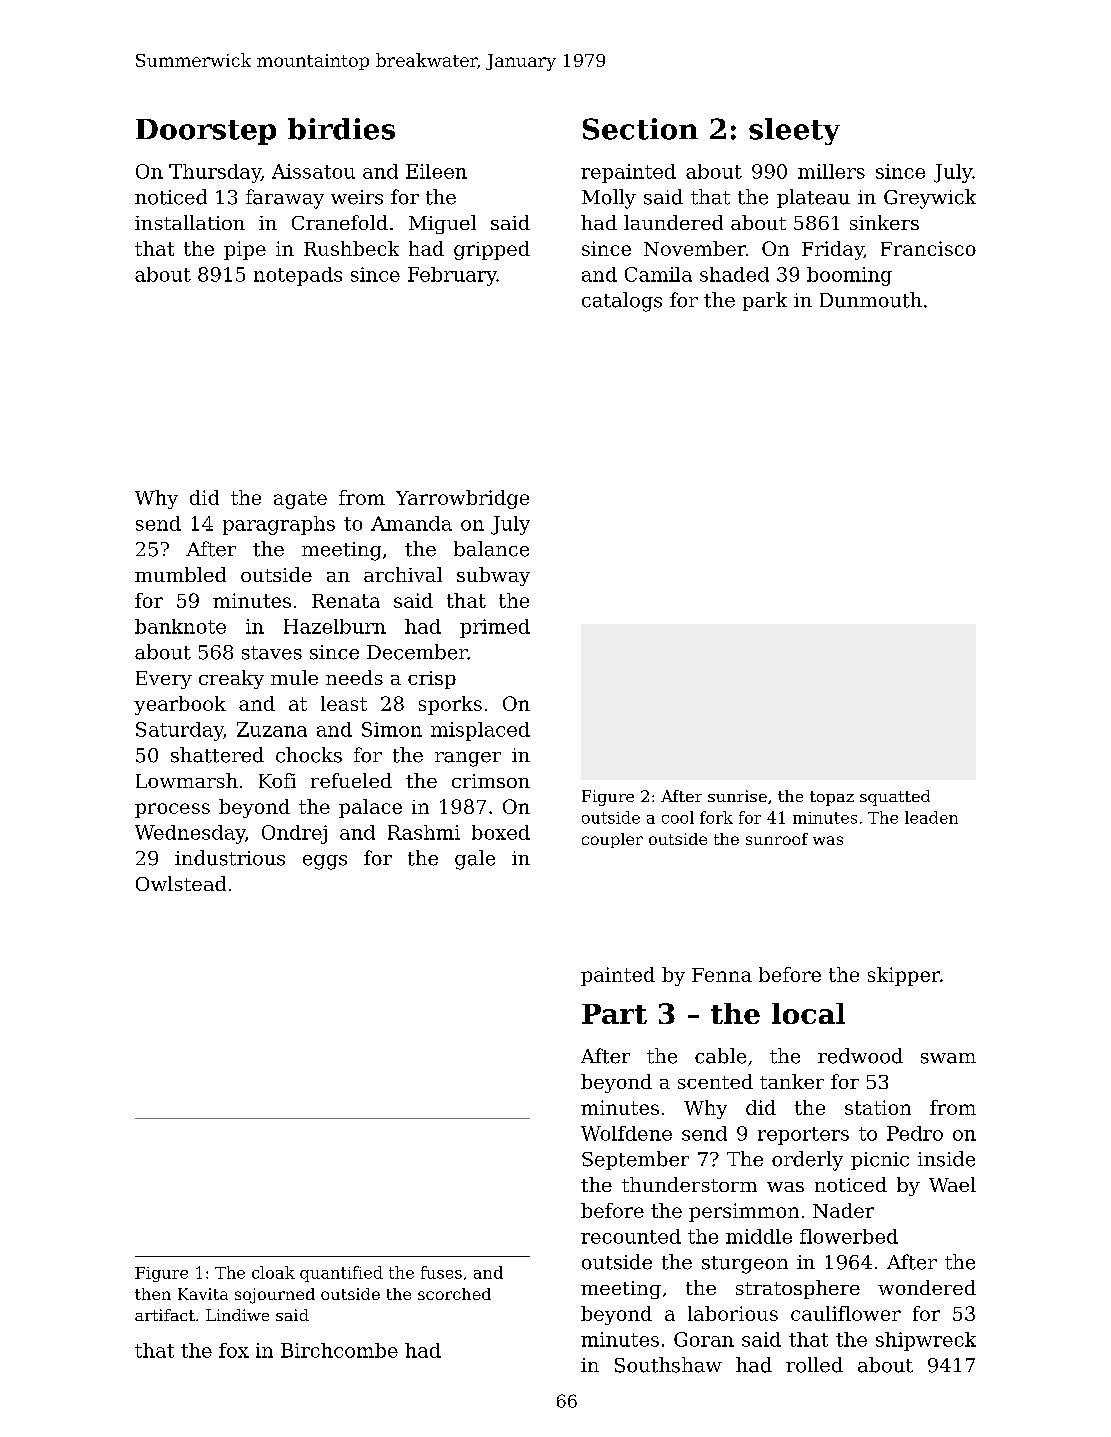 Image resolution: width=1111 pixels, height=1437 pixels. Describe the element at coordinates (234, 1350) in the page. I see `fox` at that location.
